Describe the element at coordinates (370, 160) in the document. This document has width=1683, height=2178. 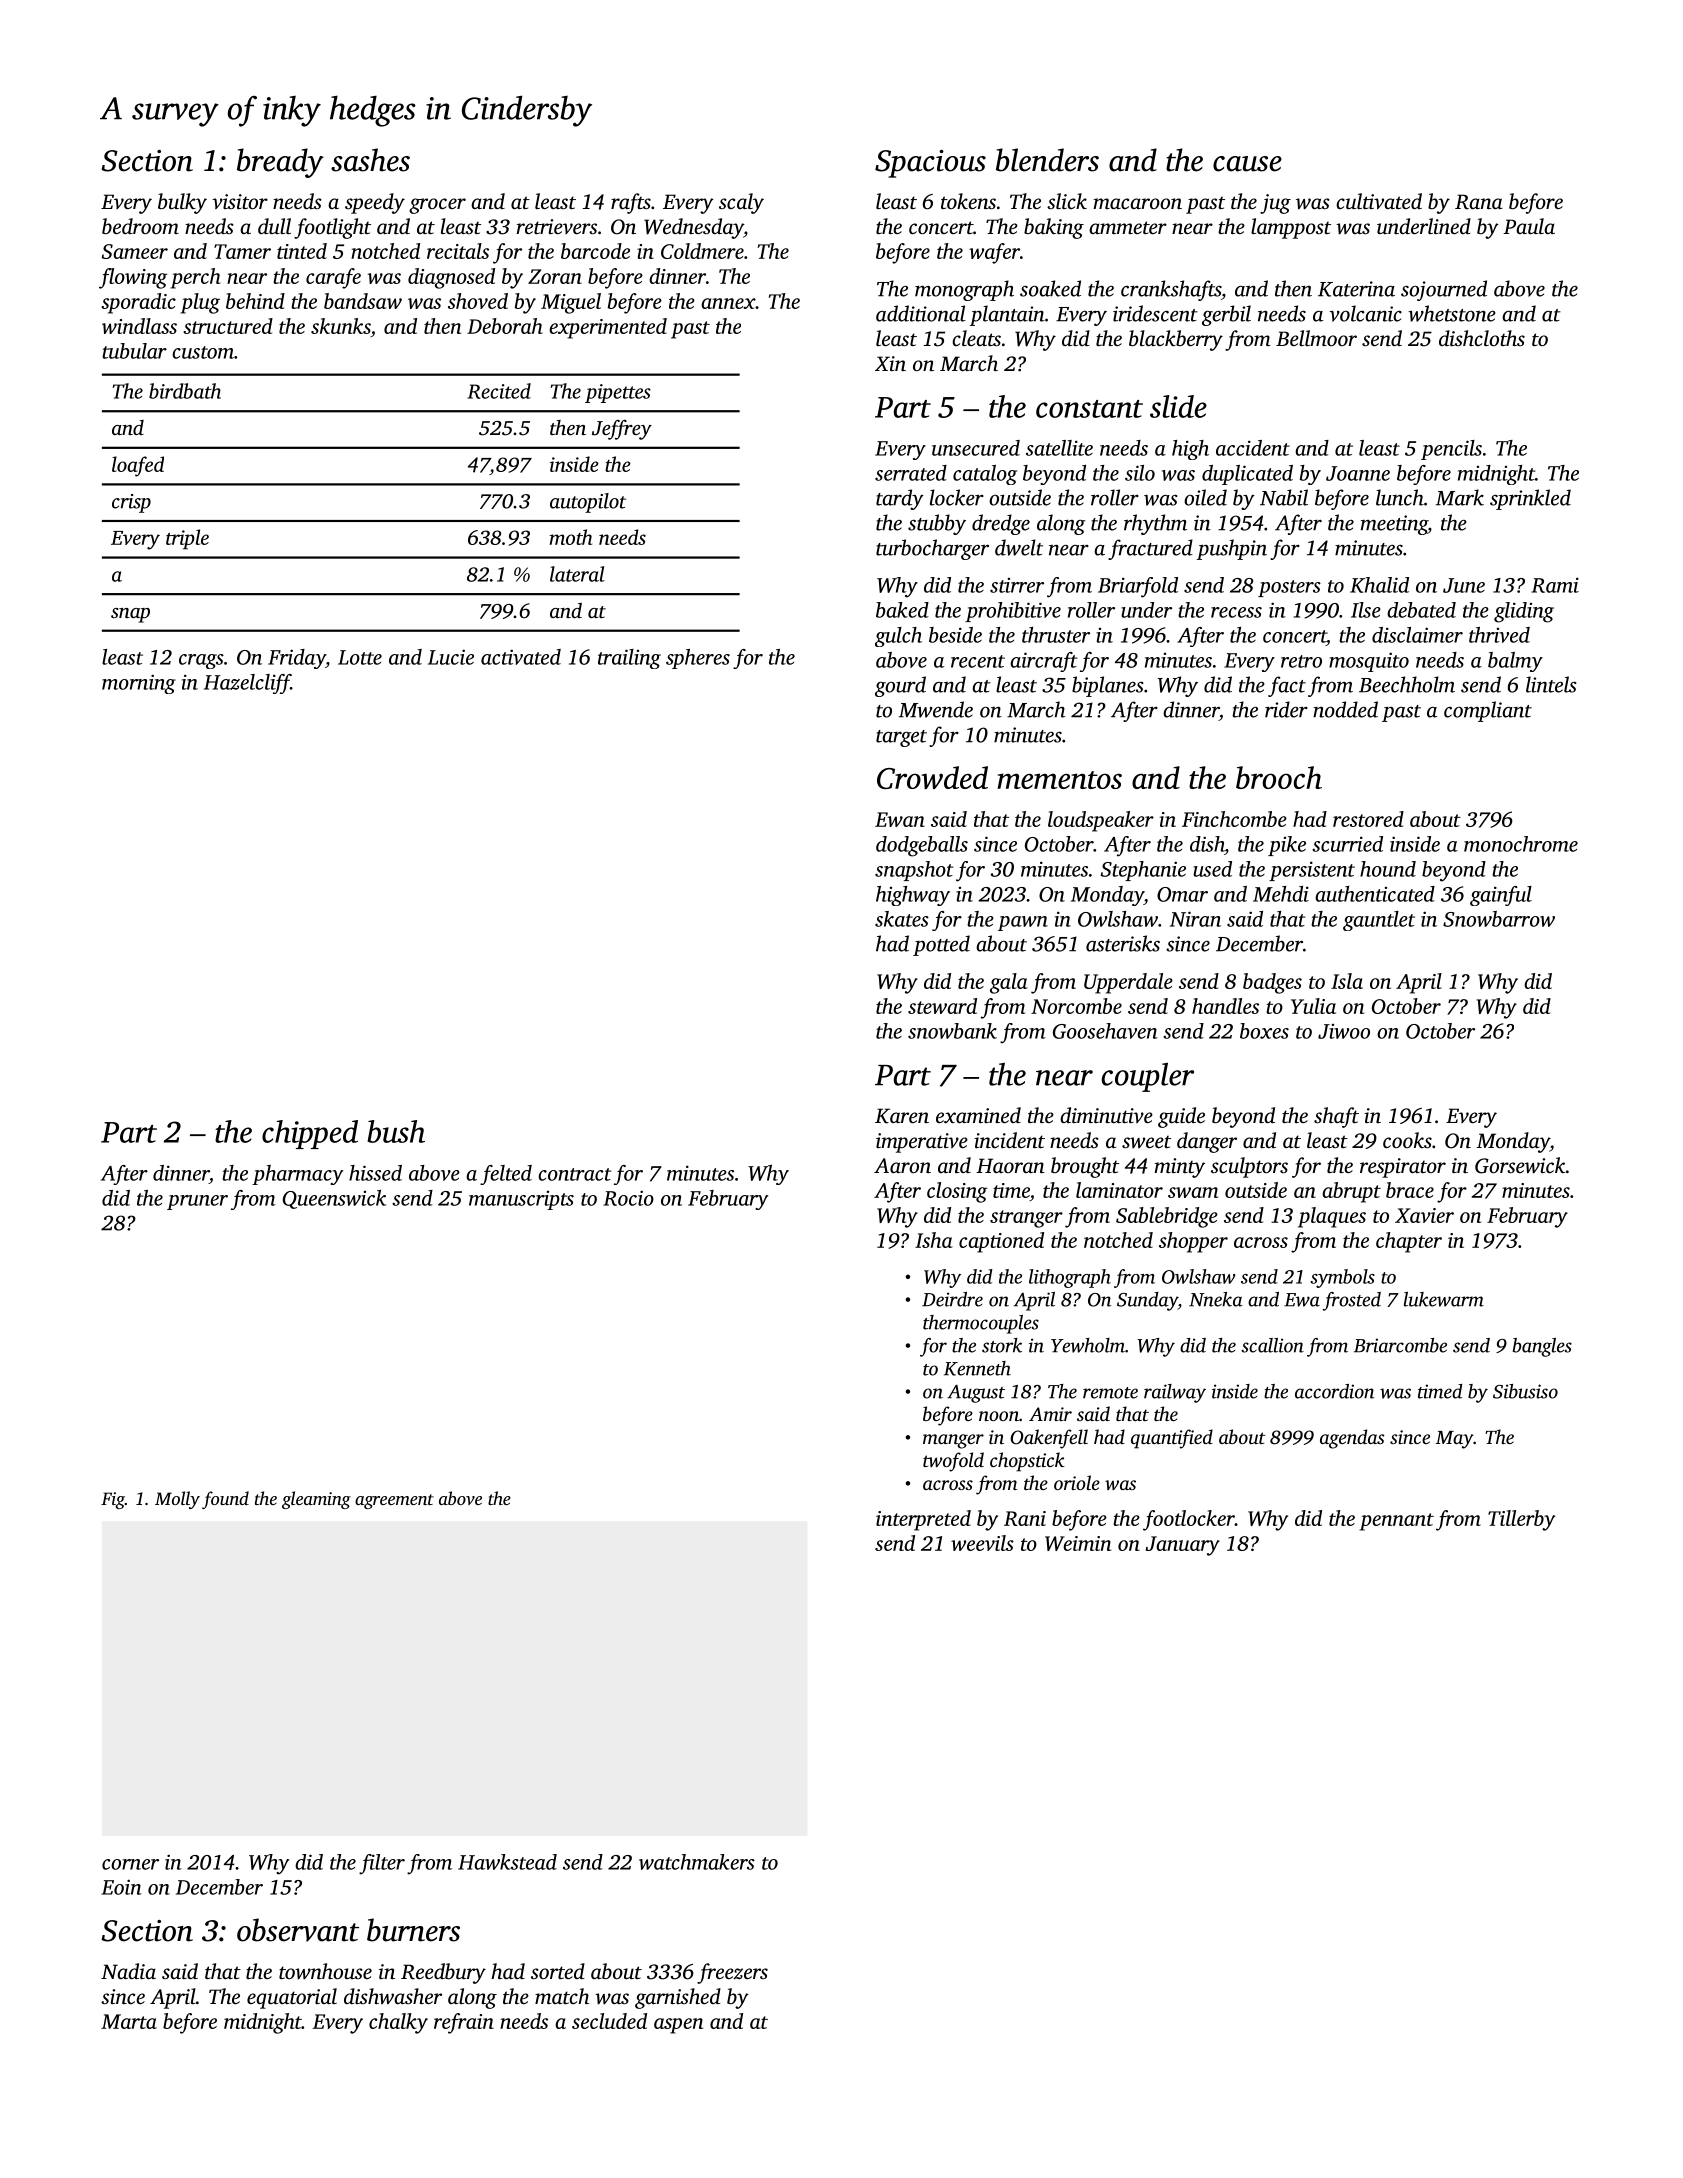
I see `sashes` at that location.
